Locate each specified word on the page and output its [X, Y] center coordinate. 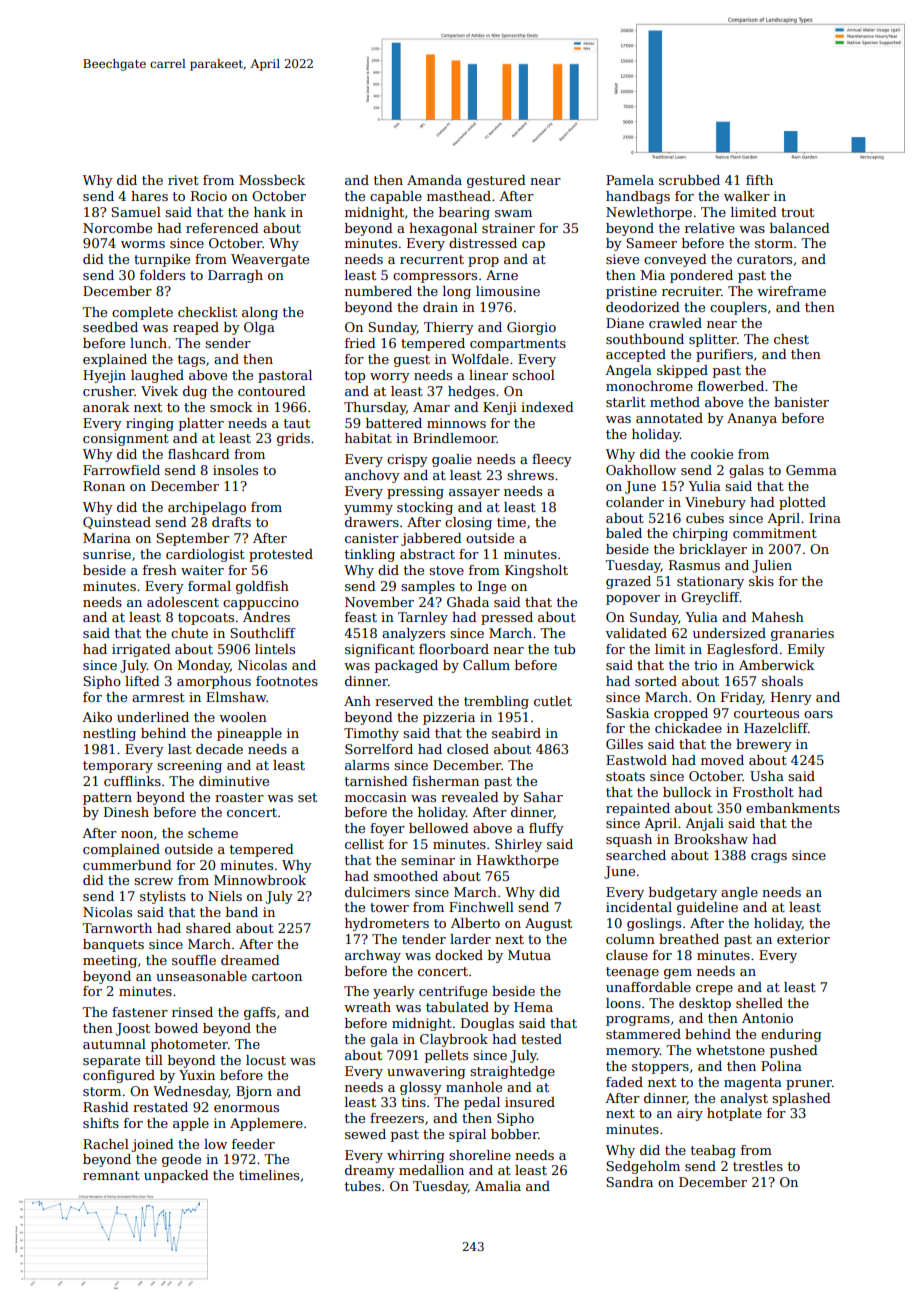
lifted [142, 681]
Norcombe [117, 228]
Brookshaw [711, 839]
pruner [809, 1085]
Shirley [518, 845]
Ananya [752, 419]
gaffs [260, 1013]
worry [390, 378]
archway [373, 956]
